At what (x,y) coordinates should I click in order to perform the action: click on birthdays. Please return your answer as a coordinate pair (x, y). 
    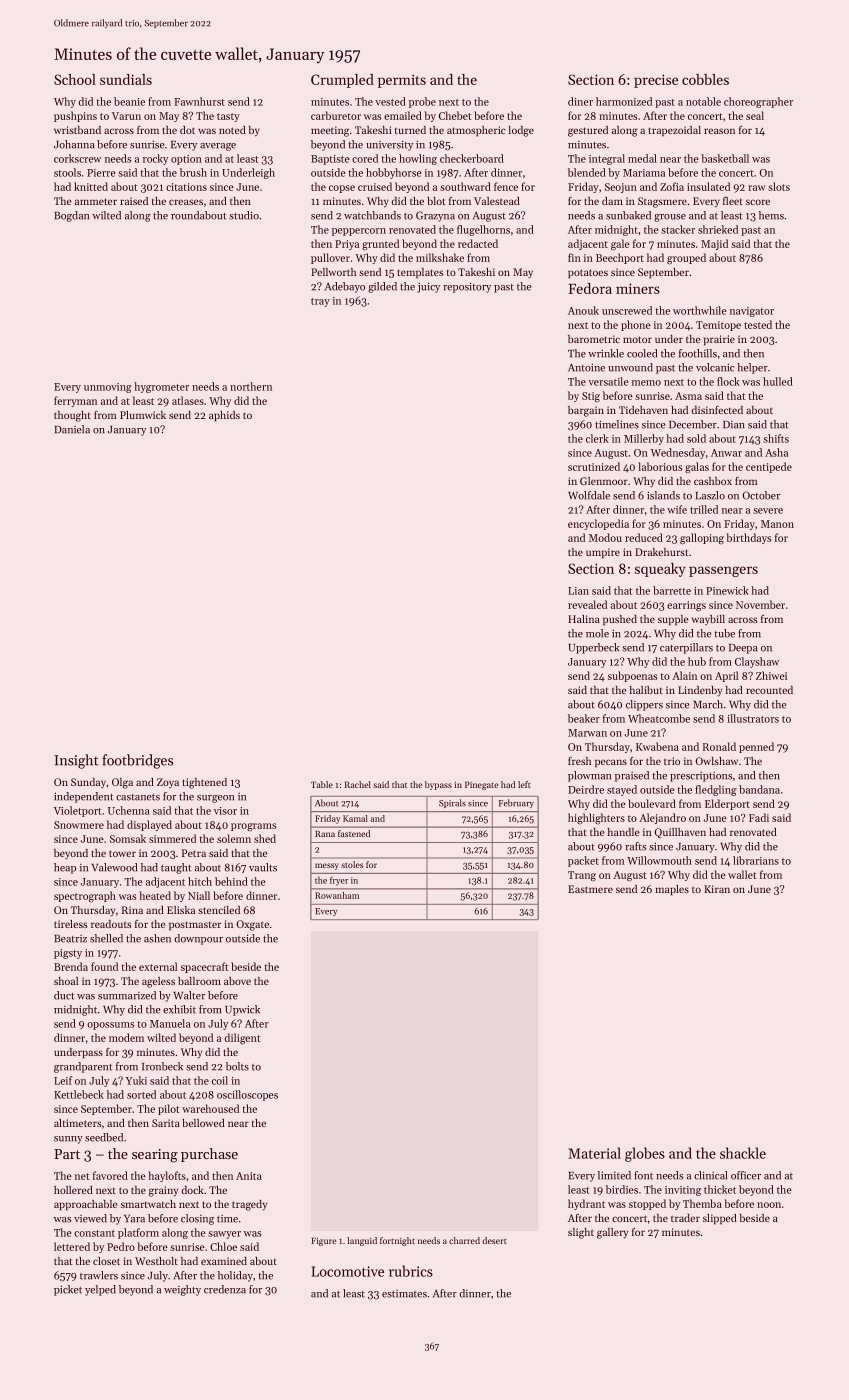
    Looking at the image, I should click on (749, 538).
